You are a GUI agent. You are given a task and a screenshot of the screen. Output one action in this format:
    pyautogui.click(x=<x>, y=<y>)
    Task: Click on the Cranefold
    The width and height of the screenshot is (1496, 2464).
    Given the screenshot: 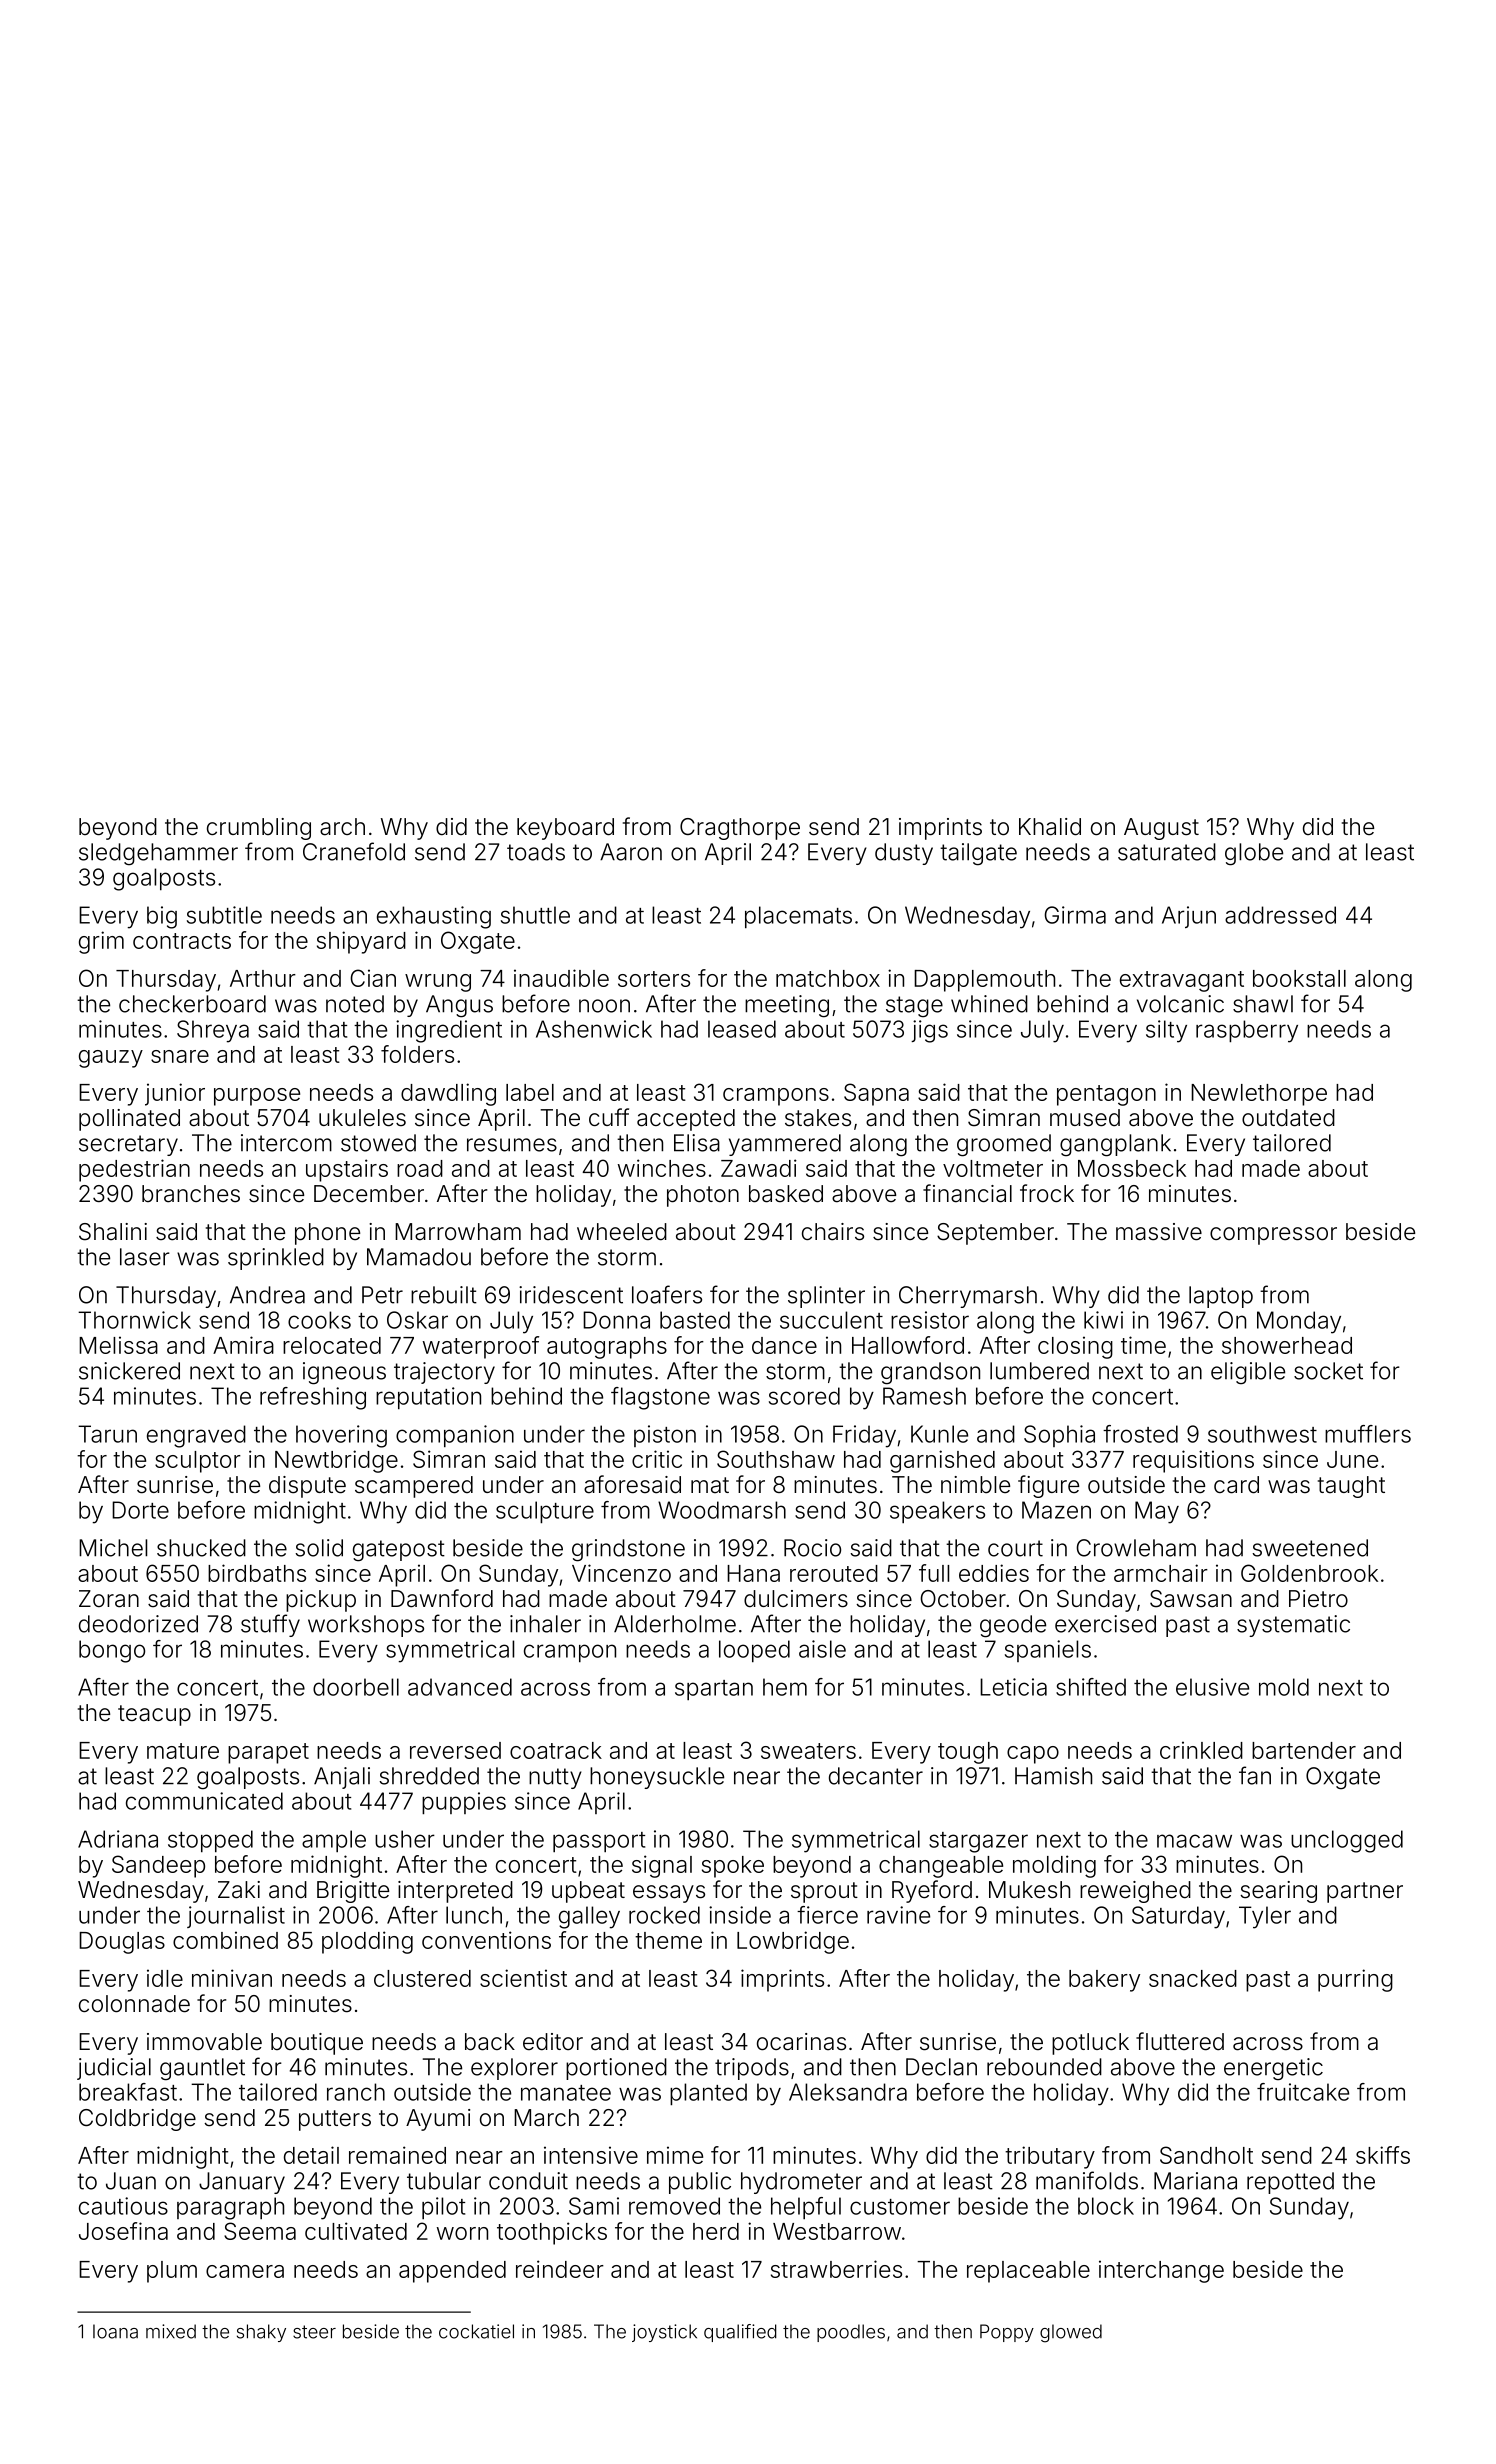 What is the action you would take?
    pyautogui.click(x=354, y=851)
